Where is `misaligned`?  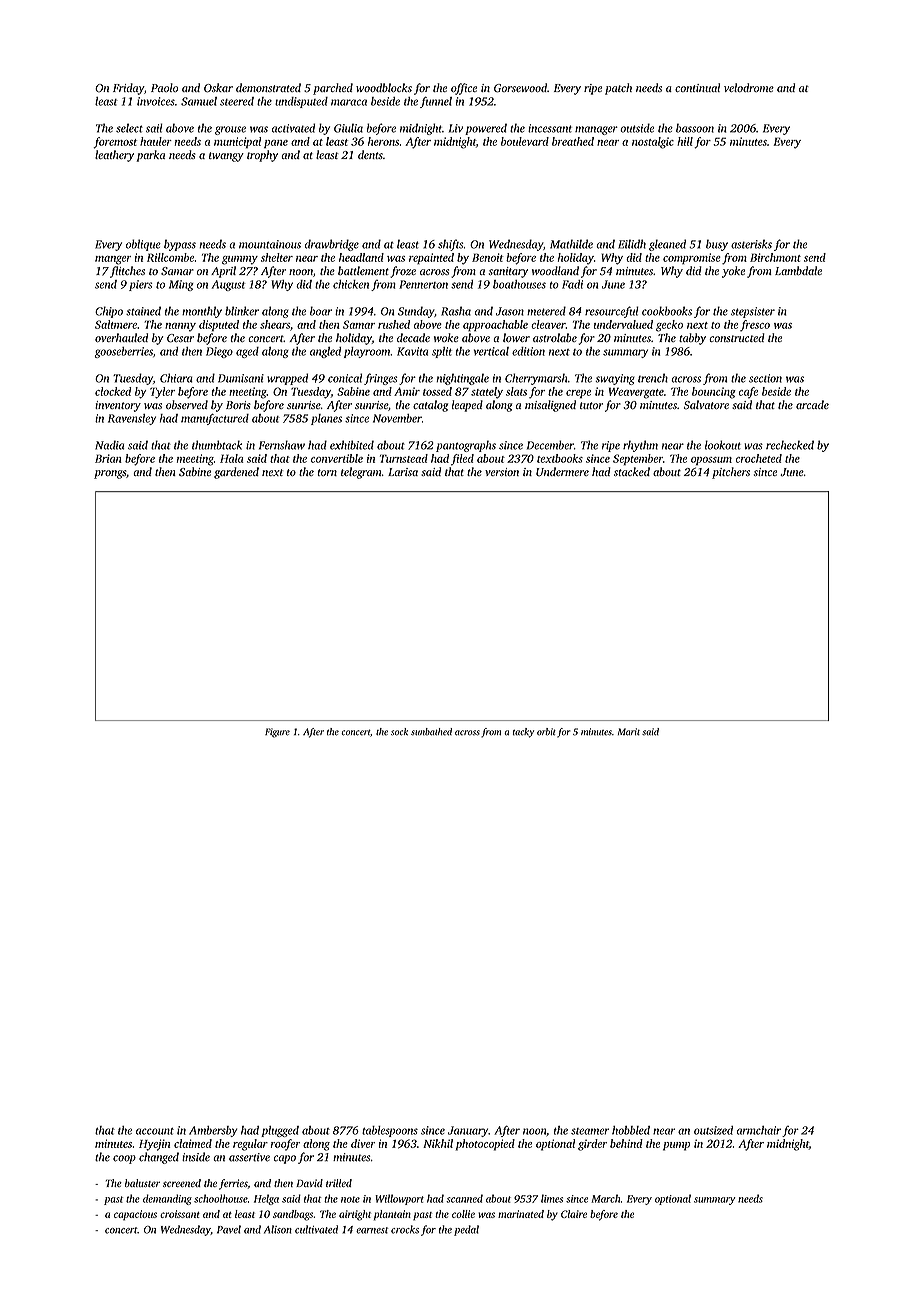 misaligned is located at coordinates (550, 406).
